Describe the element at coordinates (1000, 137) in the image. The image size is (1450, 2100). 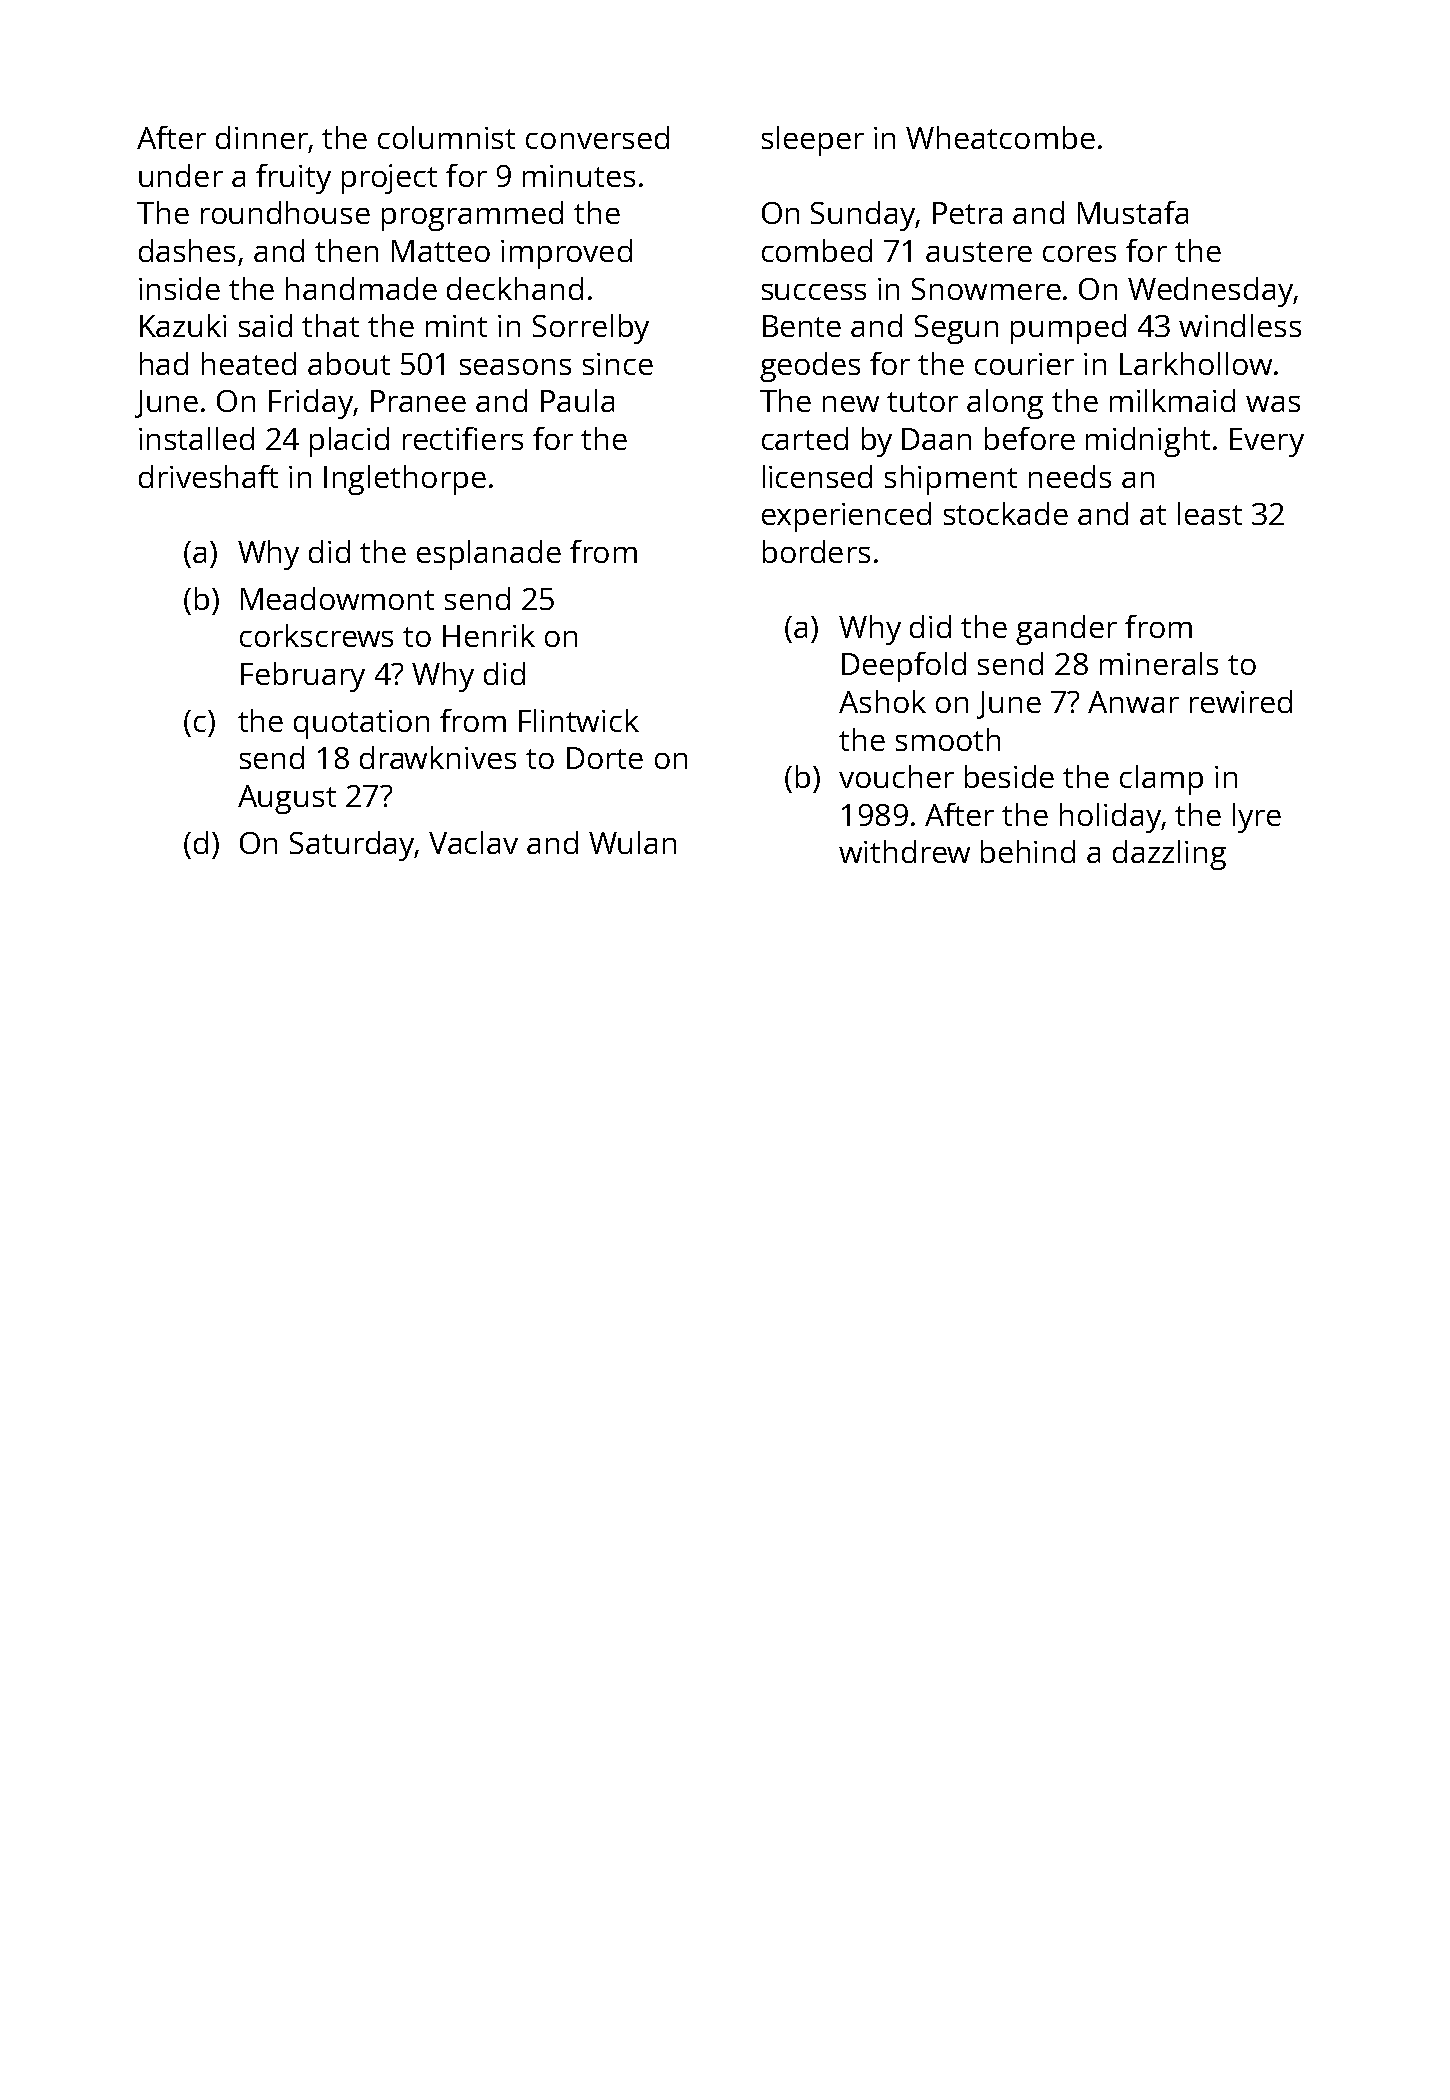
I see `Wheatcombe` at that location.
